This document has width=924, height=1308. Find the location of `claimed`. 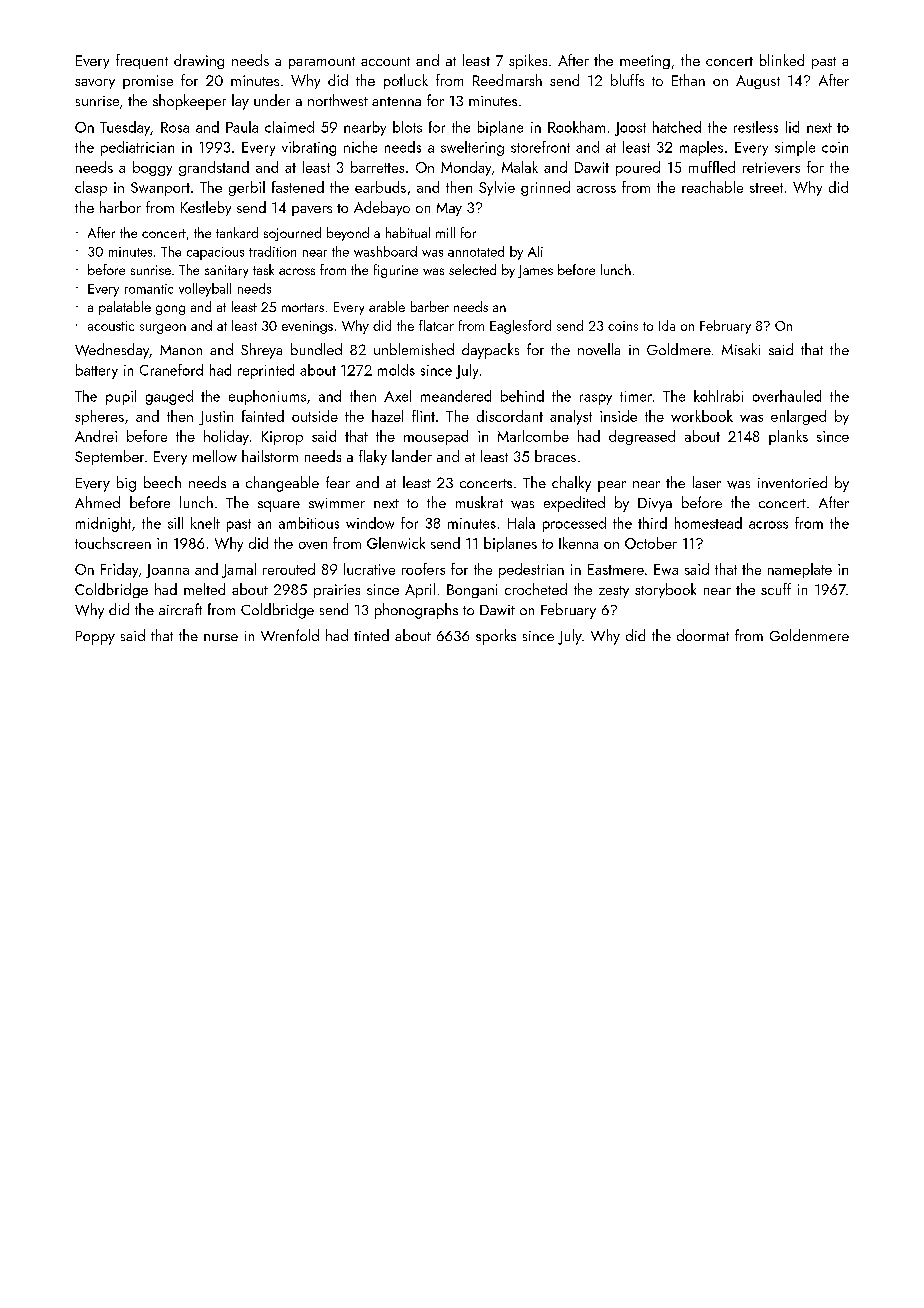

claimed is located at coordinates (289, 127).
